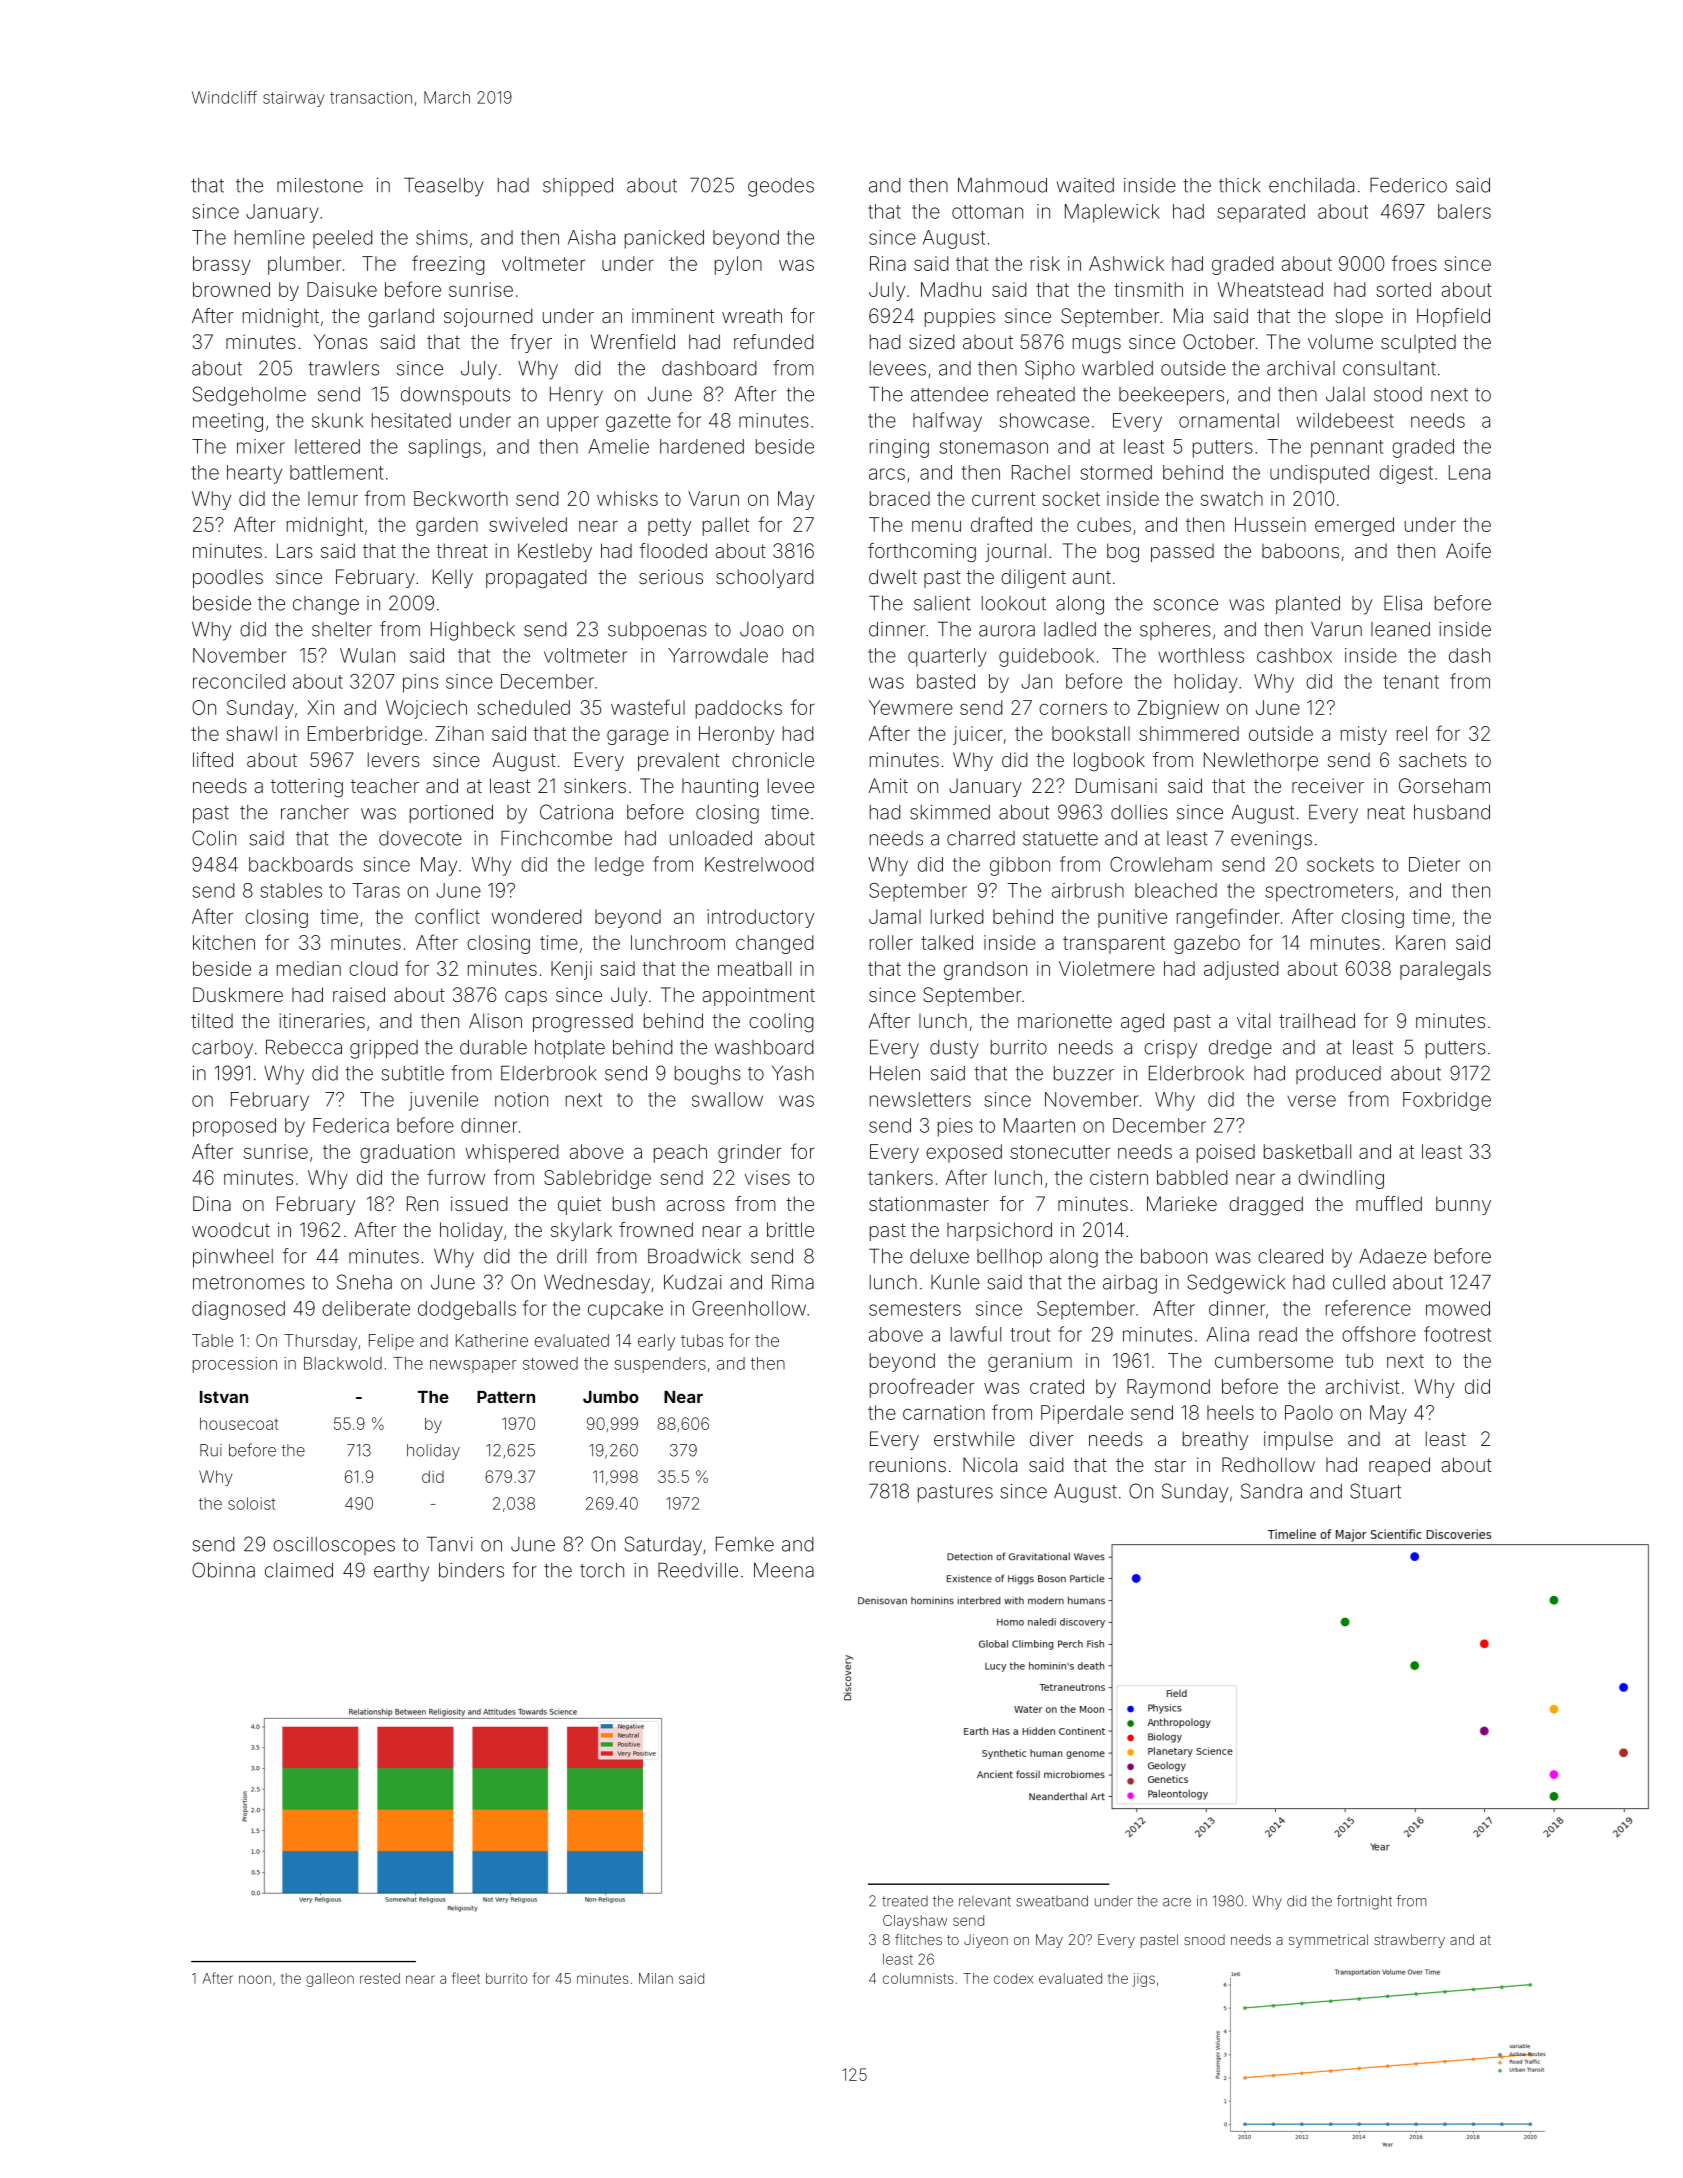 This document has width=1683, height=2178. What do you see at coordinates (461, 498) in the document?
I see `Beckworth` at bounding box center [461, 498].
